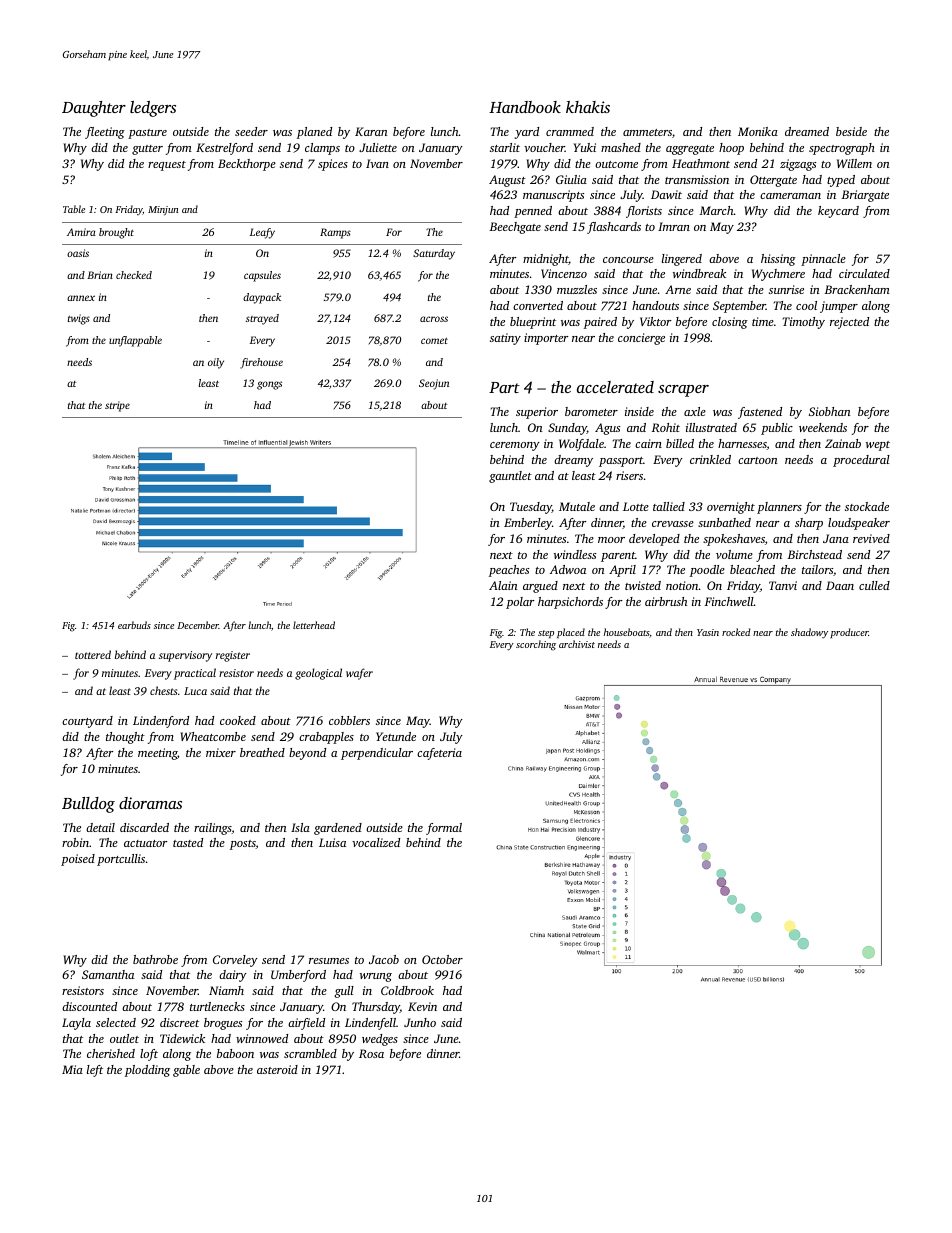  What do you see at coordinates (851, 131) in the document?
I see `beside` at bounding box center [851, 131].
